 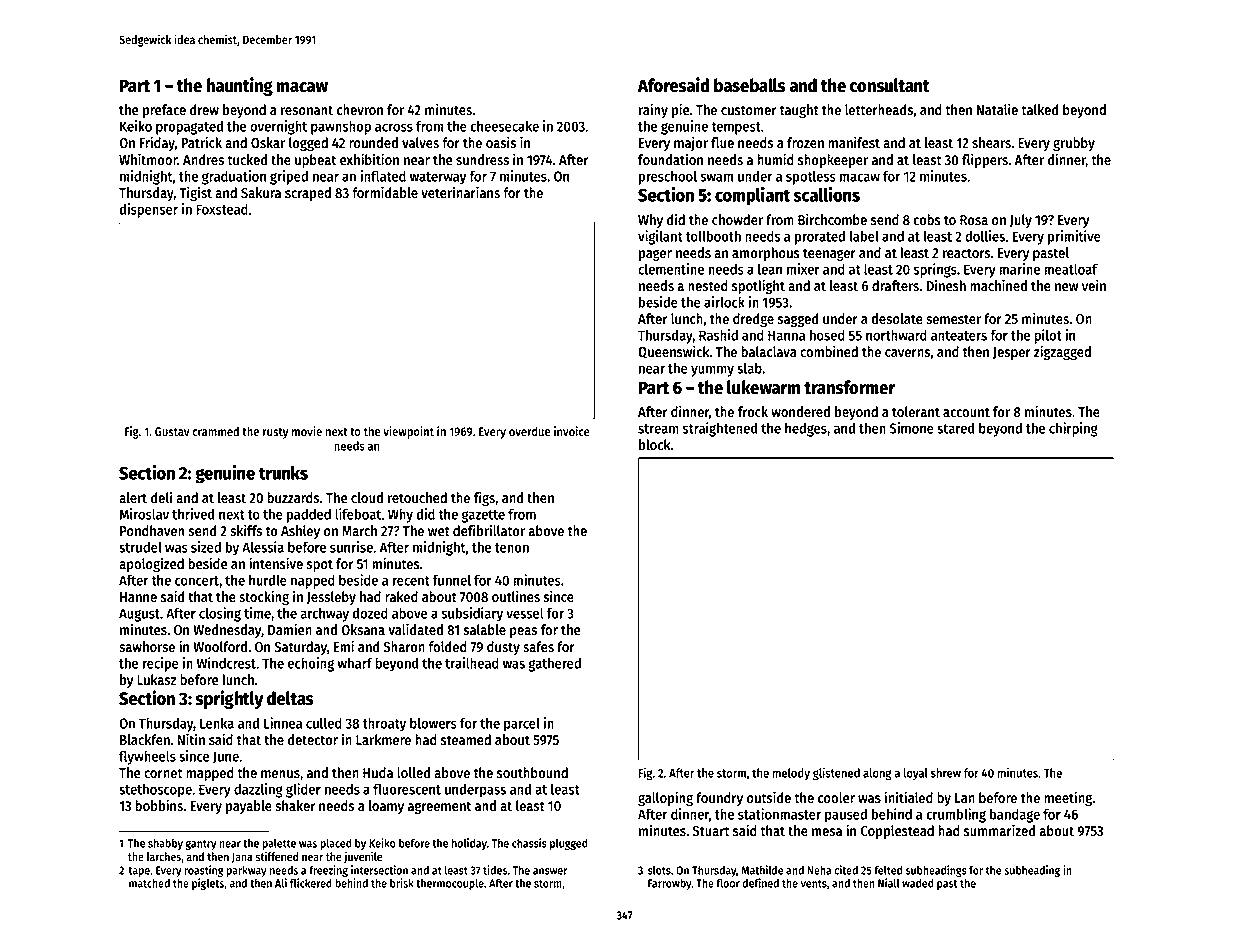 I want to click on Foxstead, so click(x=222, y=209).
